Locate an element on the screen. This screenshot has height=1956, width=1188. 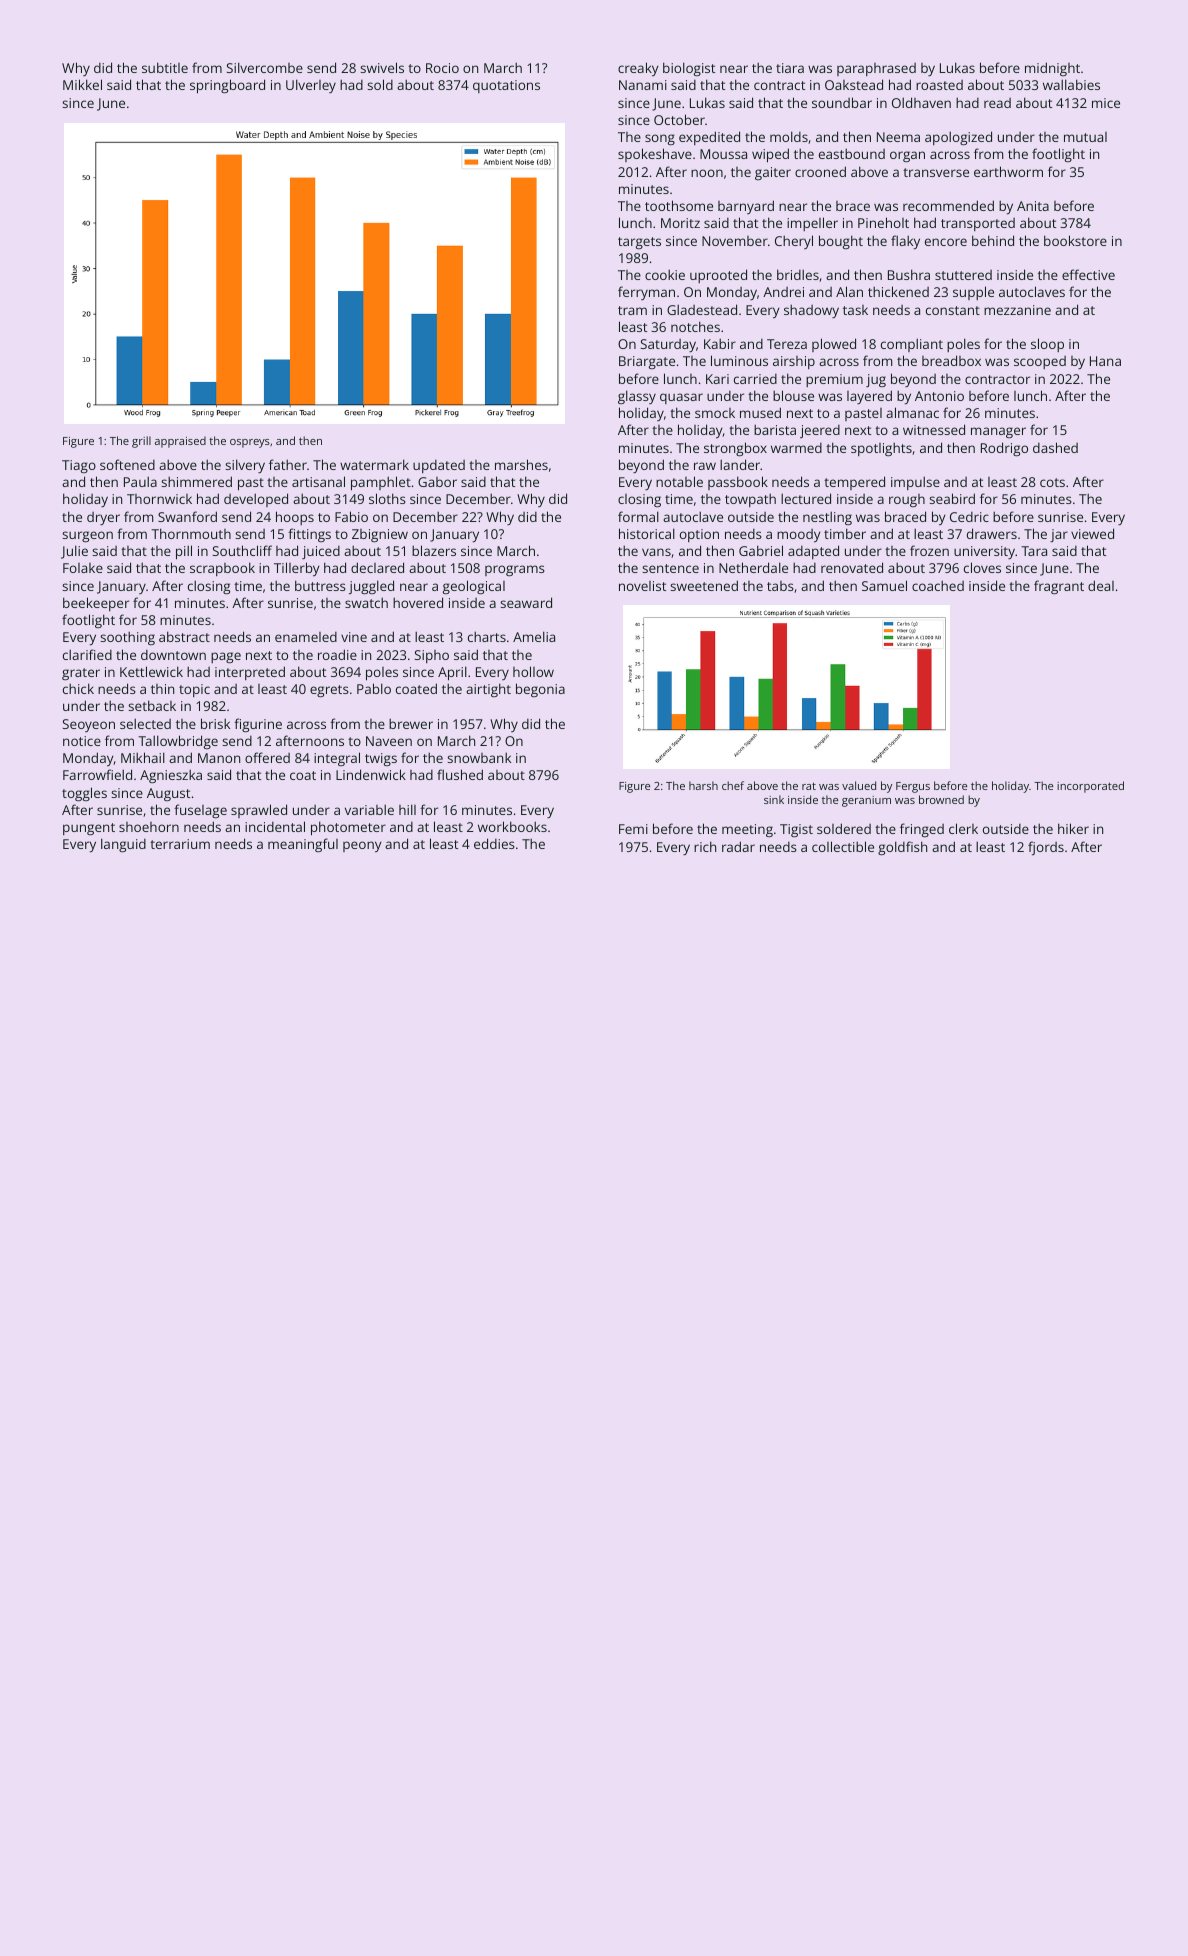
almanac is located at coordinates (912, 412).
